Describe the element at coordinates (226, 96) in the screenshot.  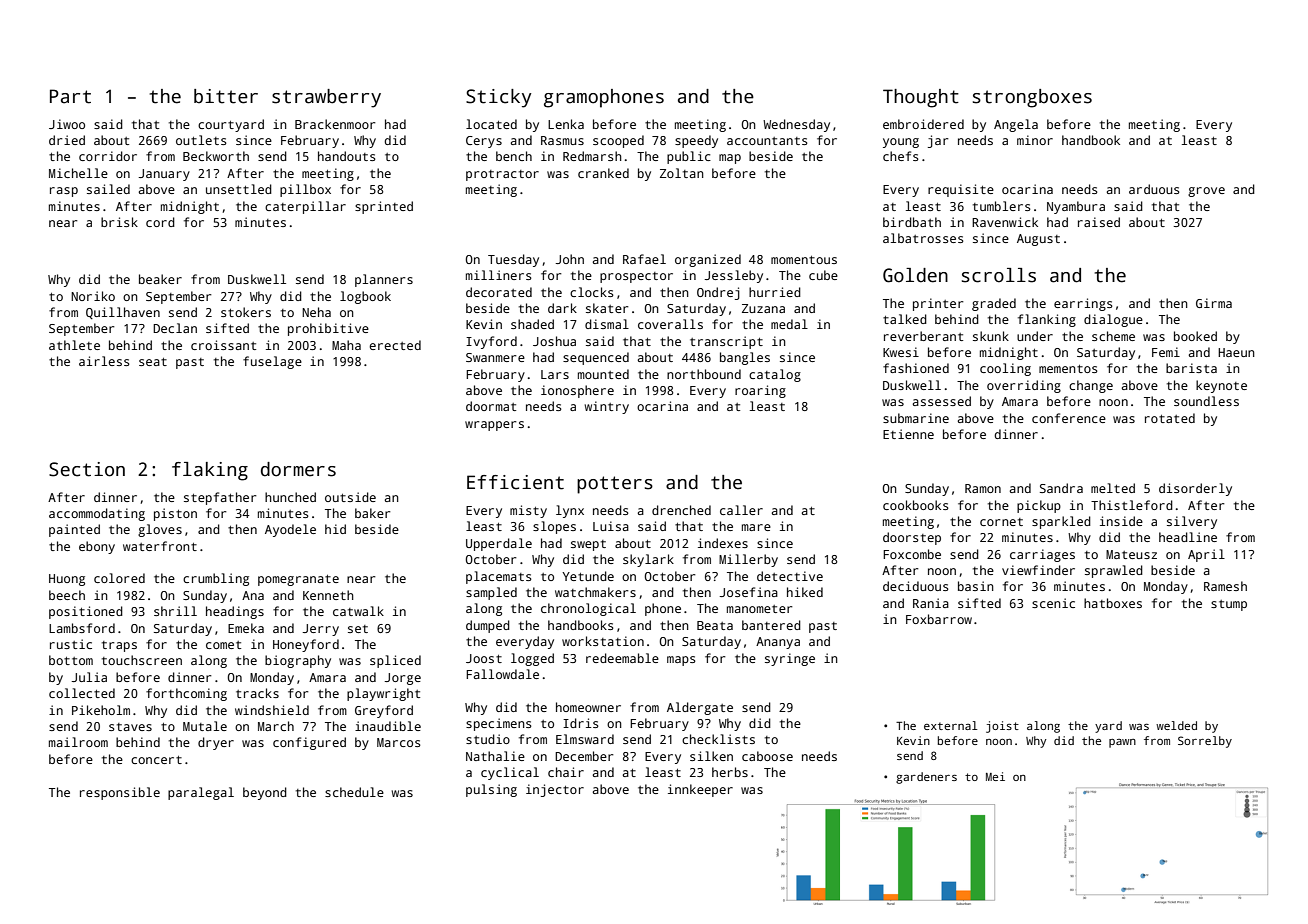
I see `bitter` at that location.
